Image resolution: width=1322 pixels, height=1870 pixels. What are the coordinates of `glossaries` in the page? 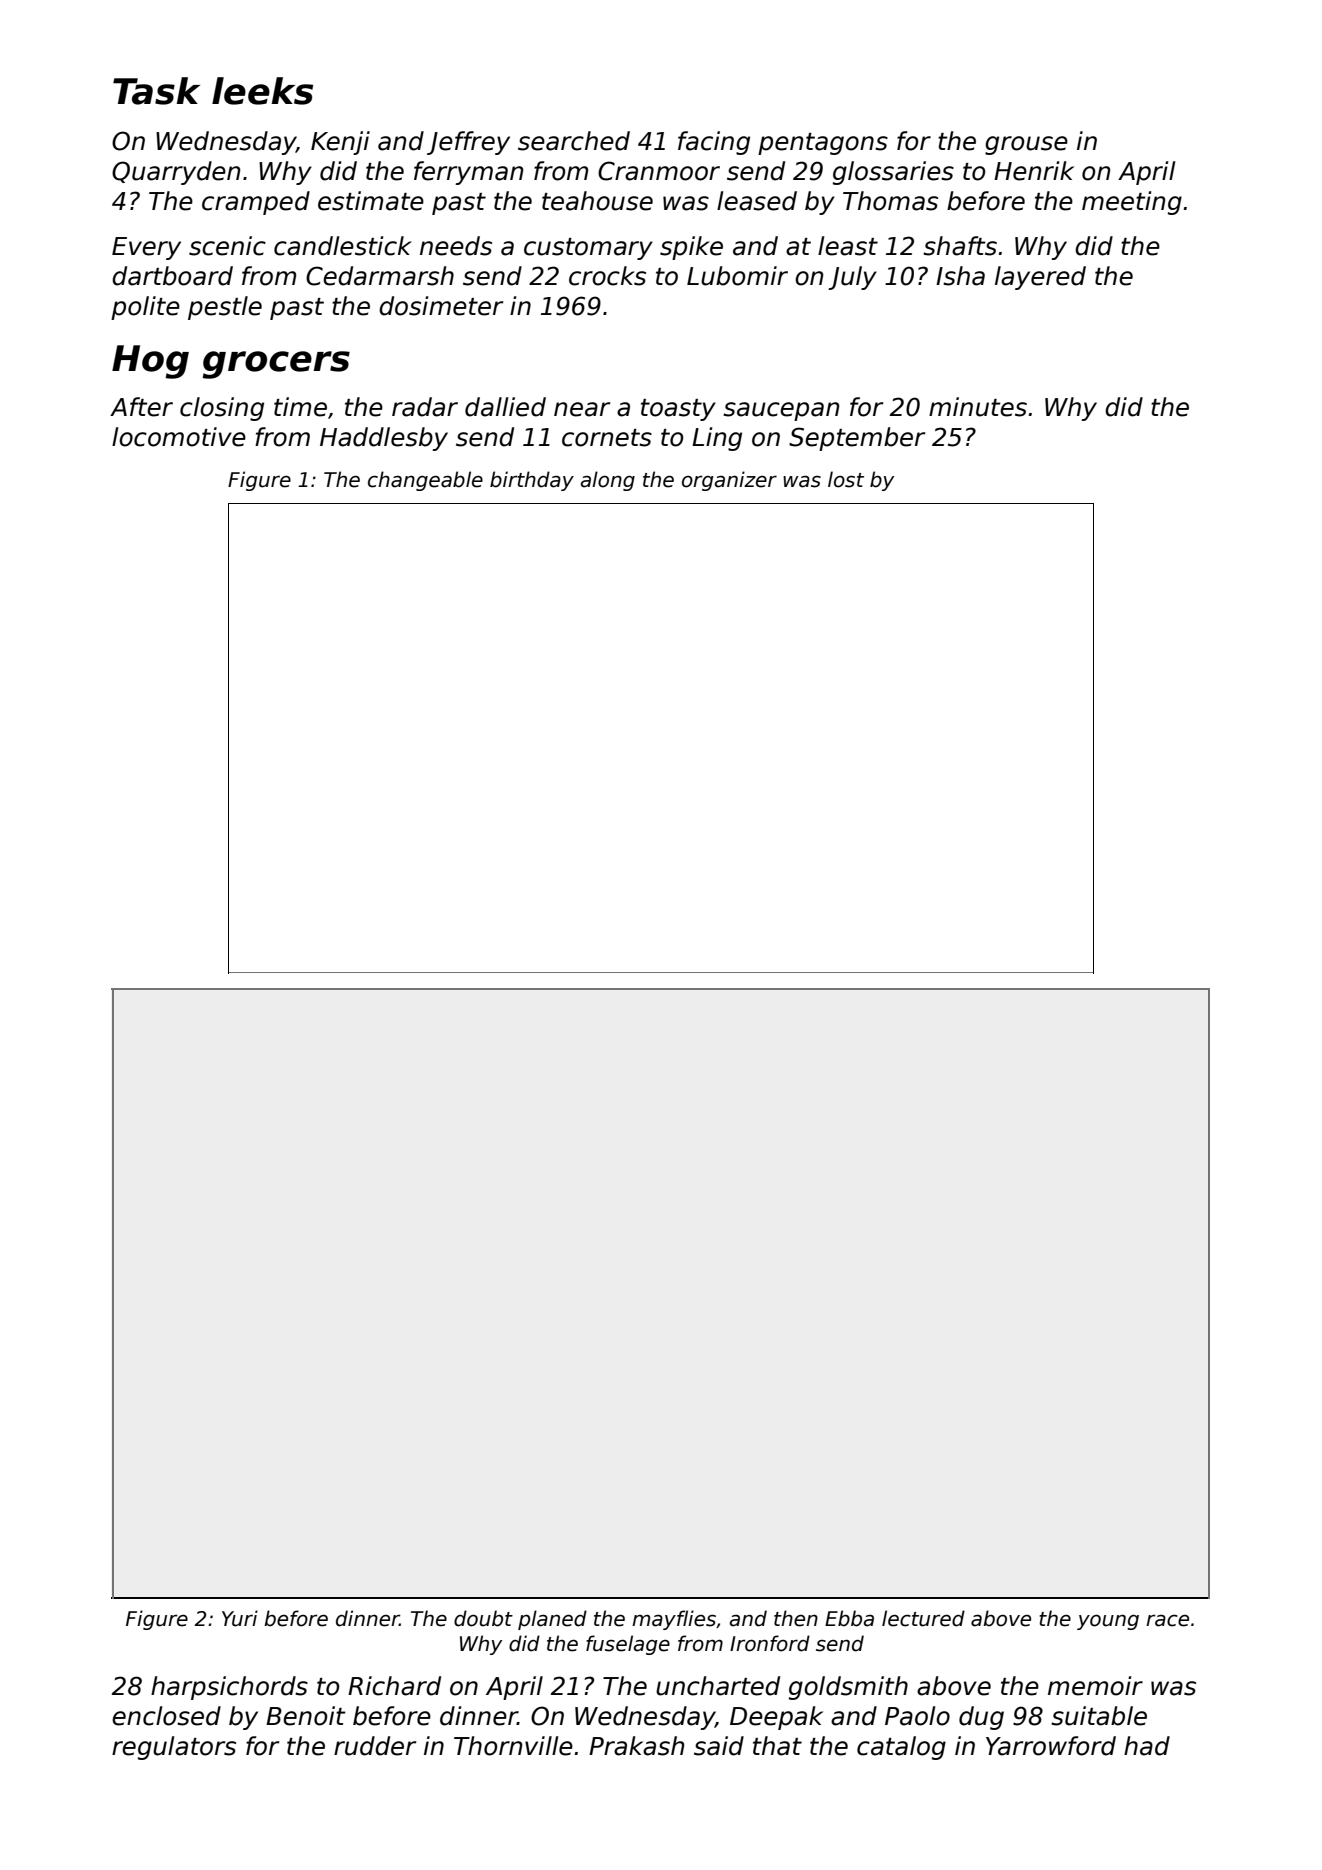 It's located at (893, 173).
